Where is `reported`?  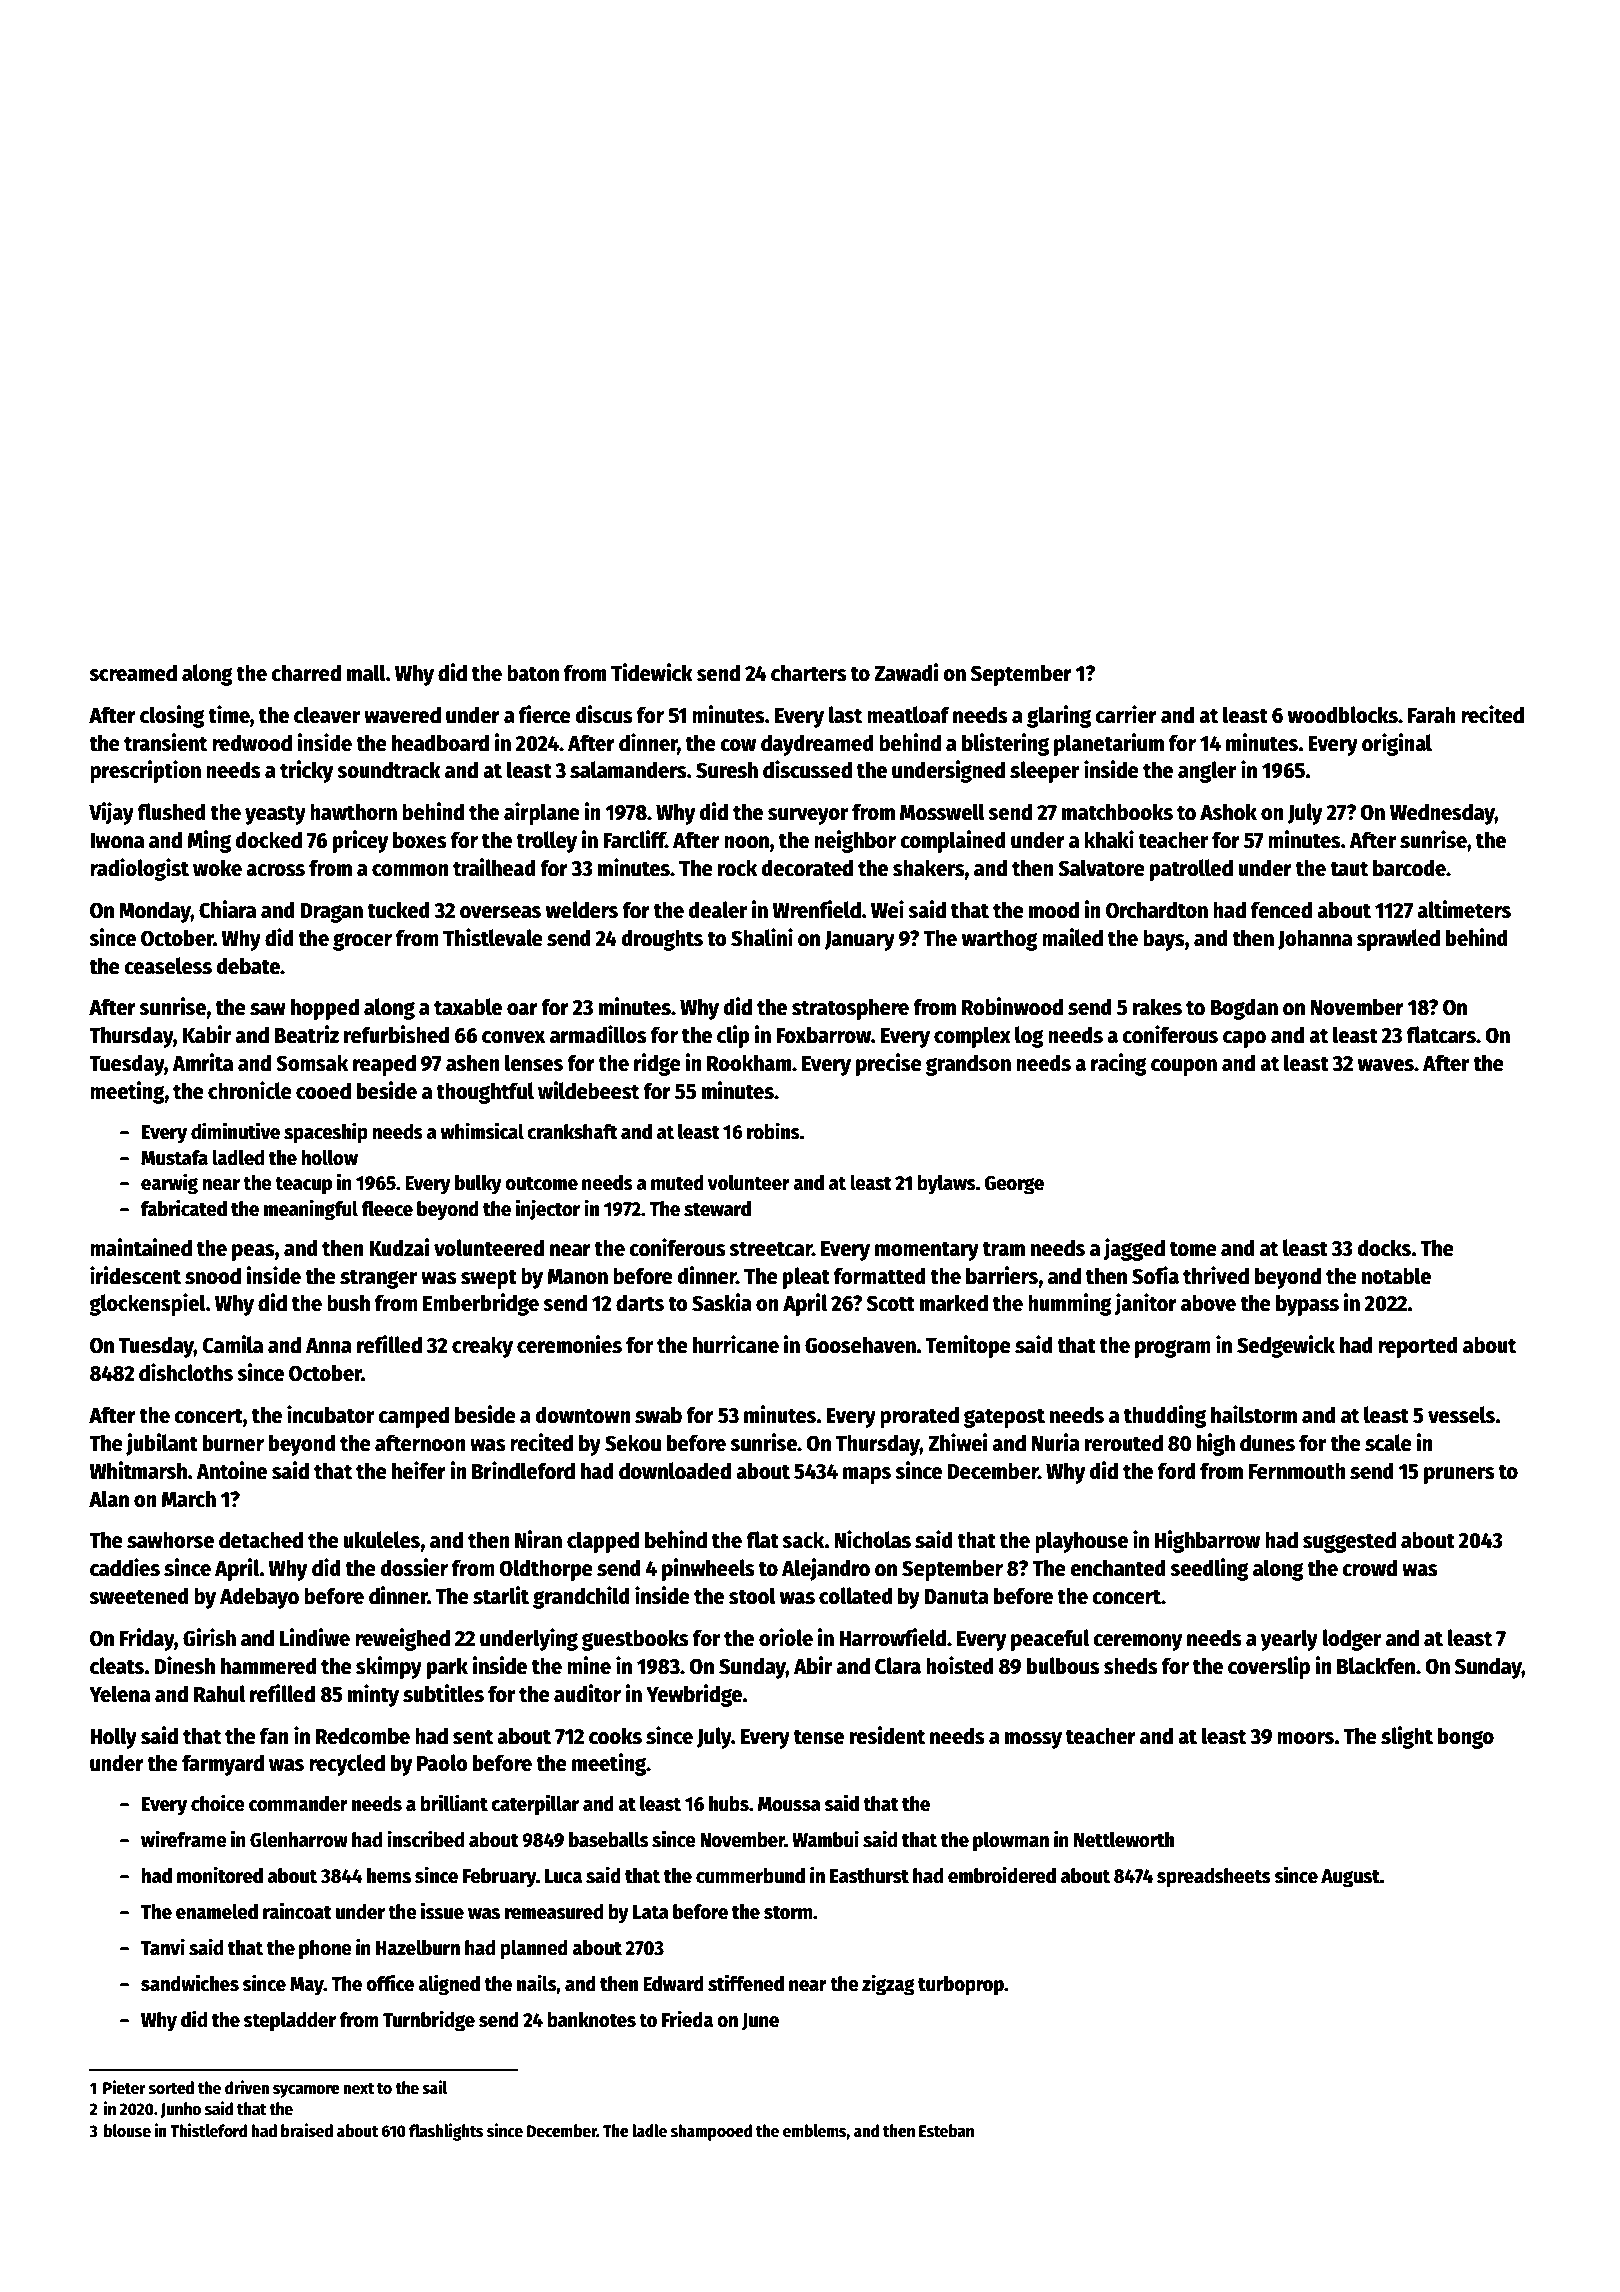 reported is located at coordinates (1418, 1347).
